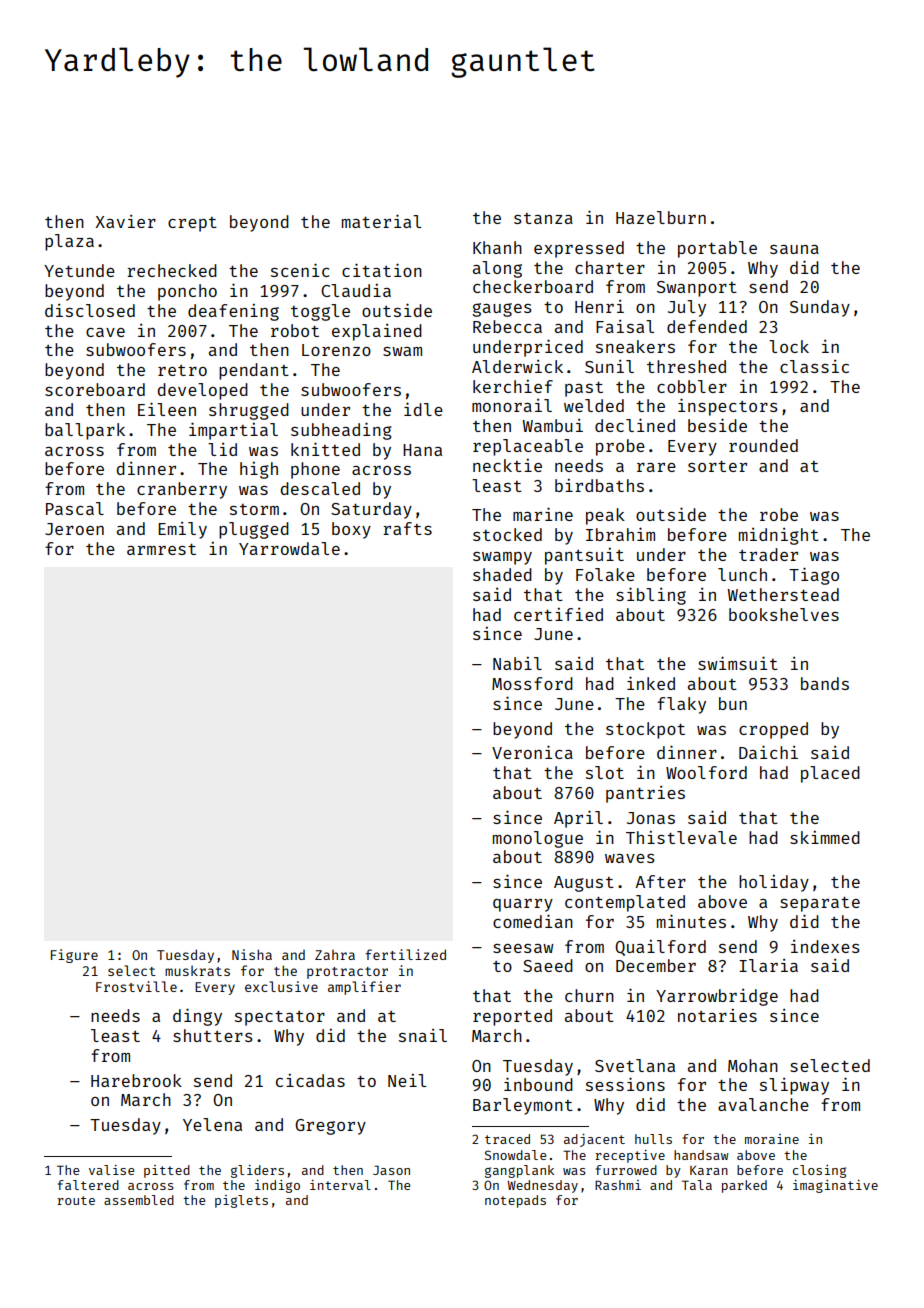  I want to click on Emily, so click(182, 530).
